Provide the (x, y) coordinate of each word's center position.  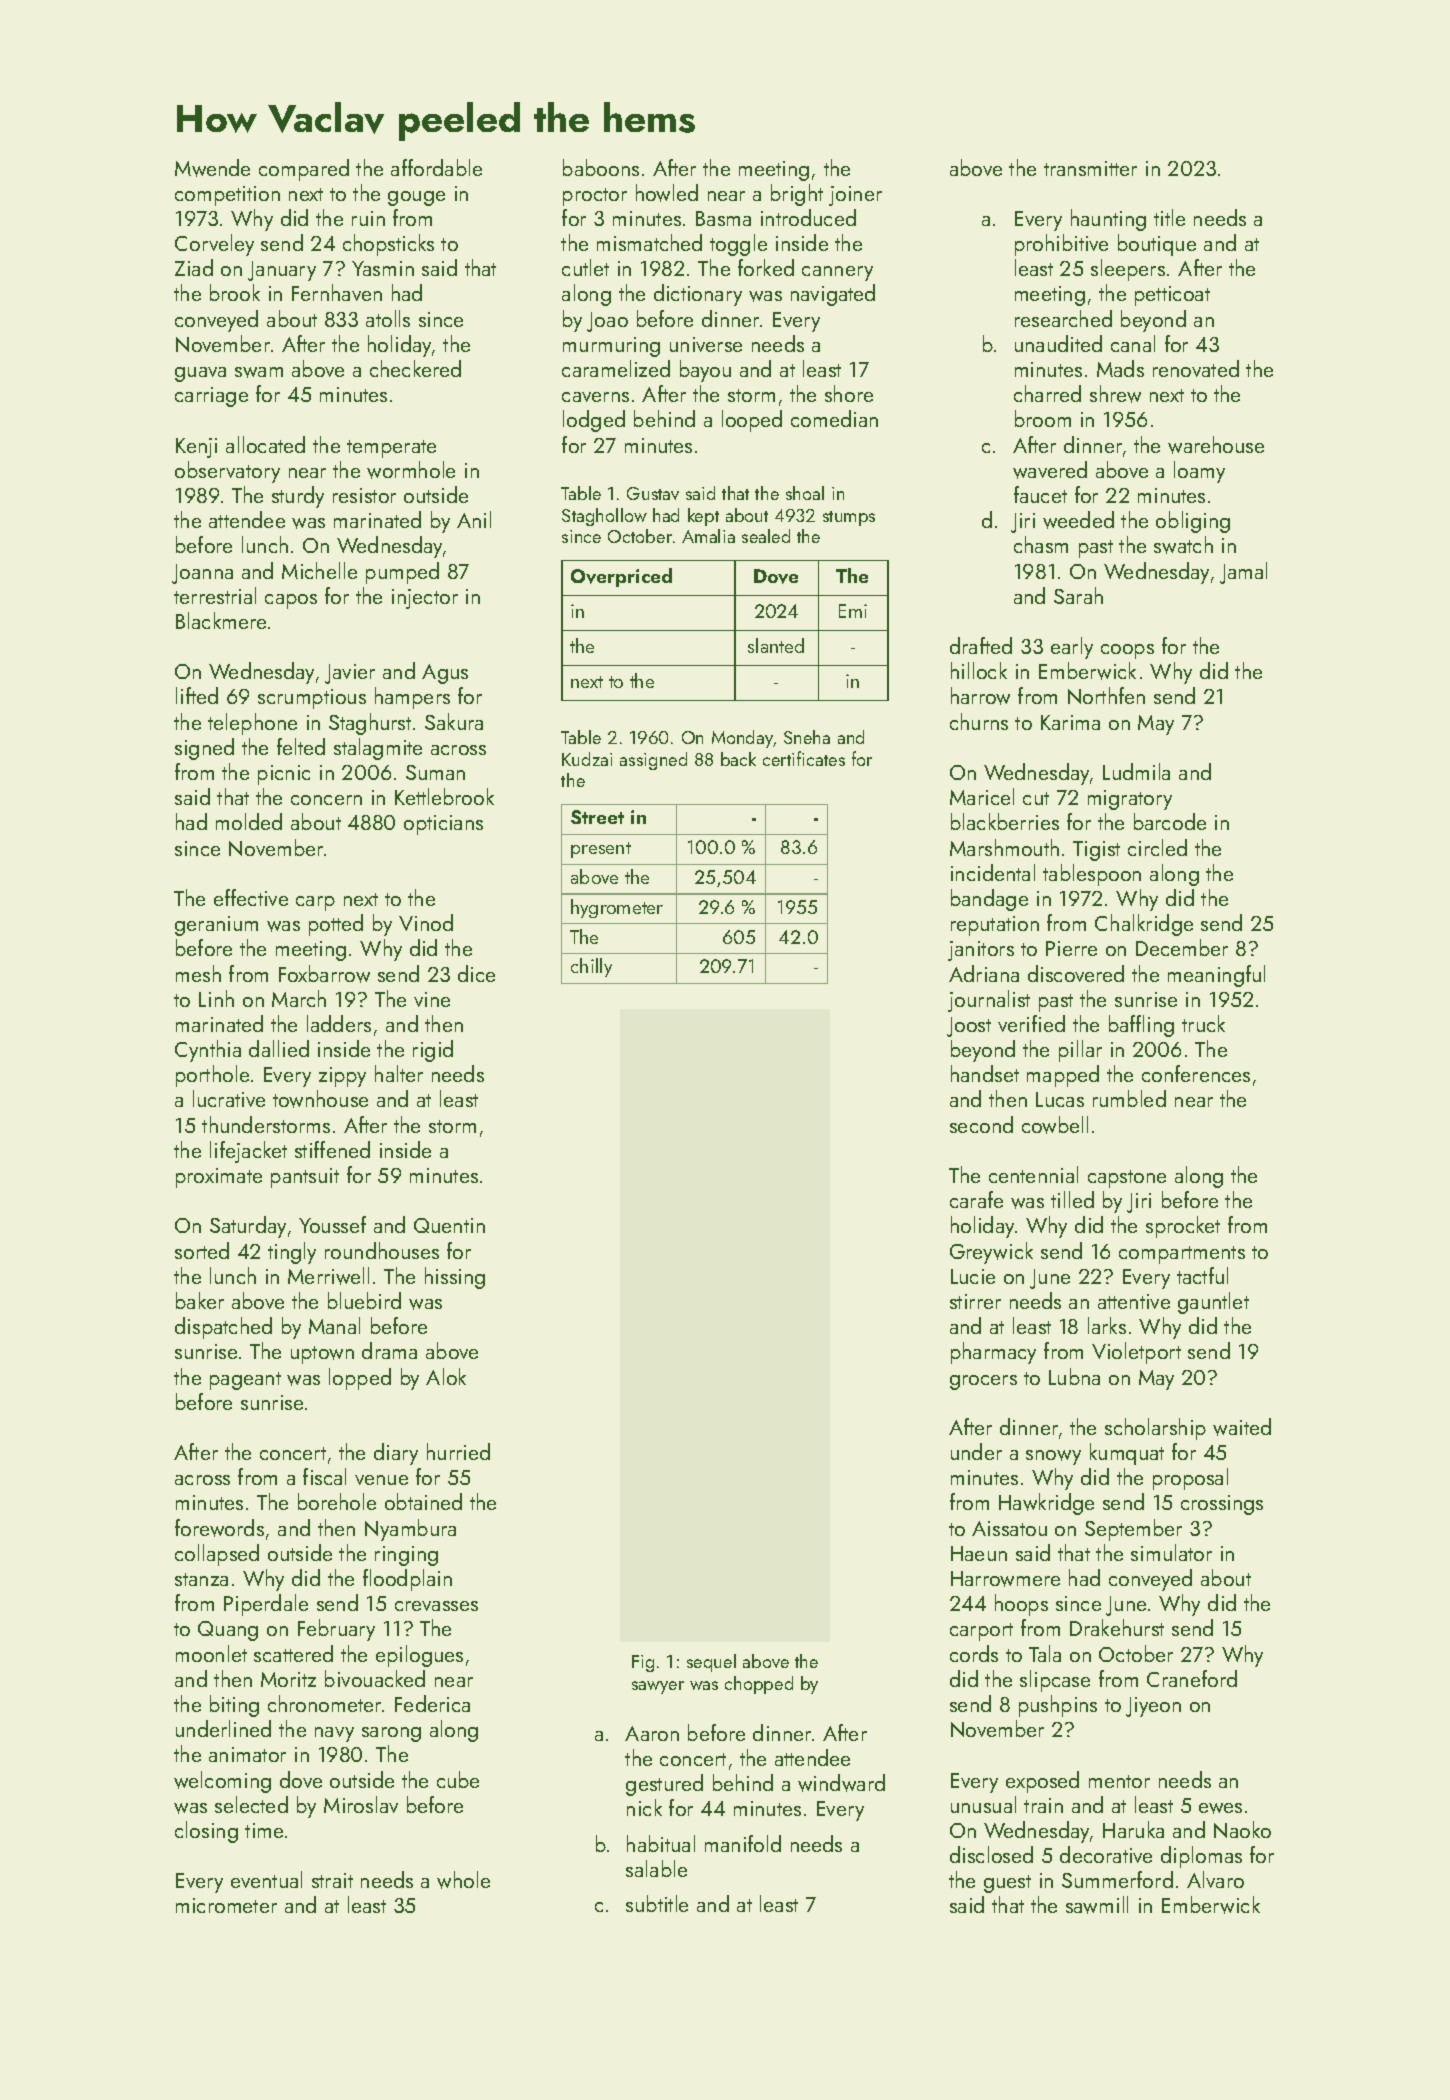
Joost (969, 1027)
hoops (1021, 1605)
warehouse (1216, 445)
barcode (1170, 821)
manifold (743, 1843)
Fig (643, 1663)
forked (766, 267)
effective (251, 897)
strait (332, 1880)
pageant (245, 1381)
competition (227, 196)
